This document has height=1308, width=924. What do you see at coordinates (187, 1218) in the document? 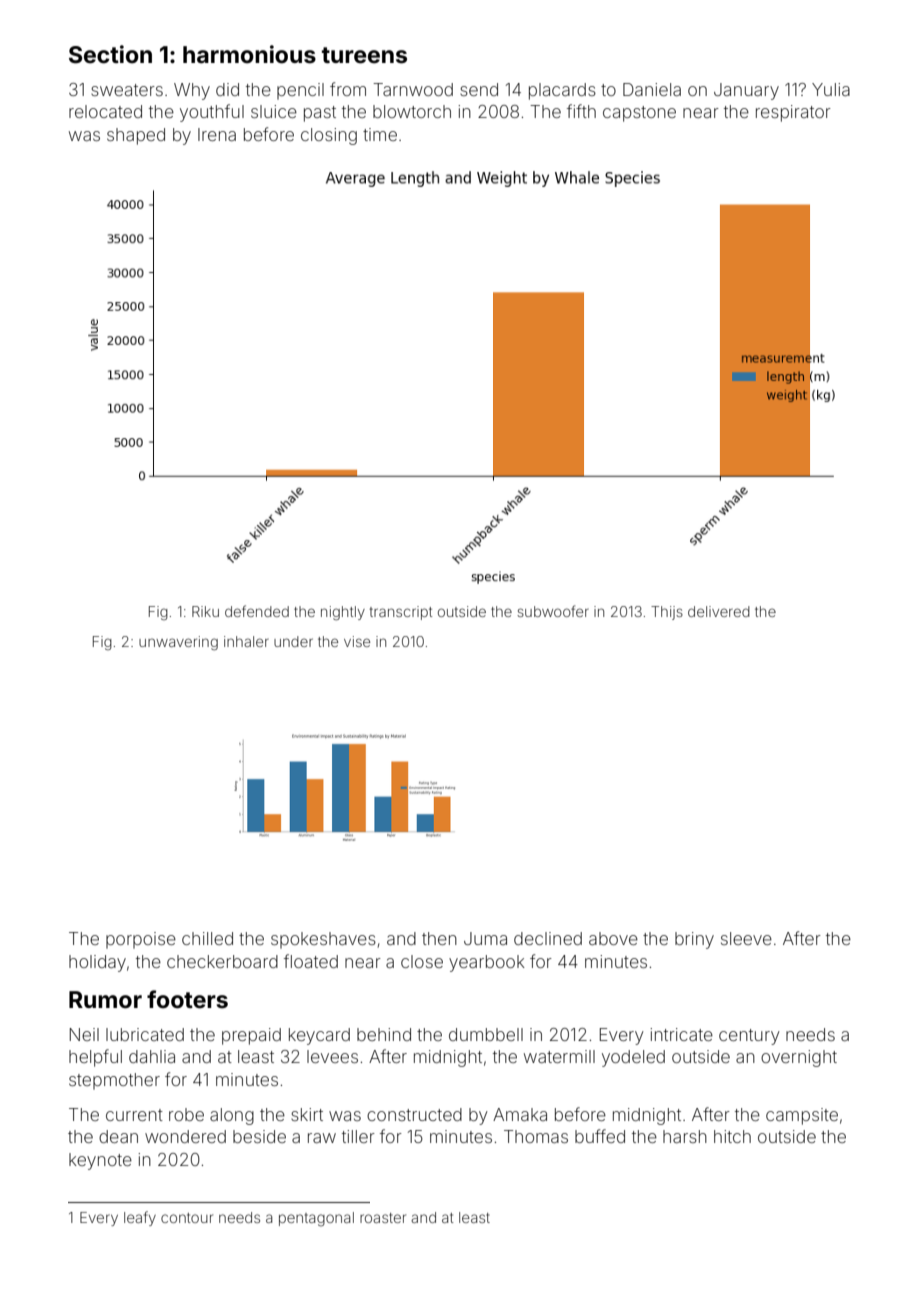
I see `contour` at bounding box center [187, 1218].
